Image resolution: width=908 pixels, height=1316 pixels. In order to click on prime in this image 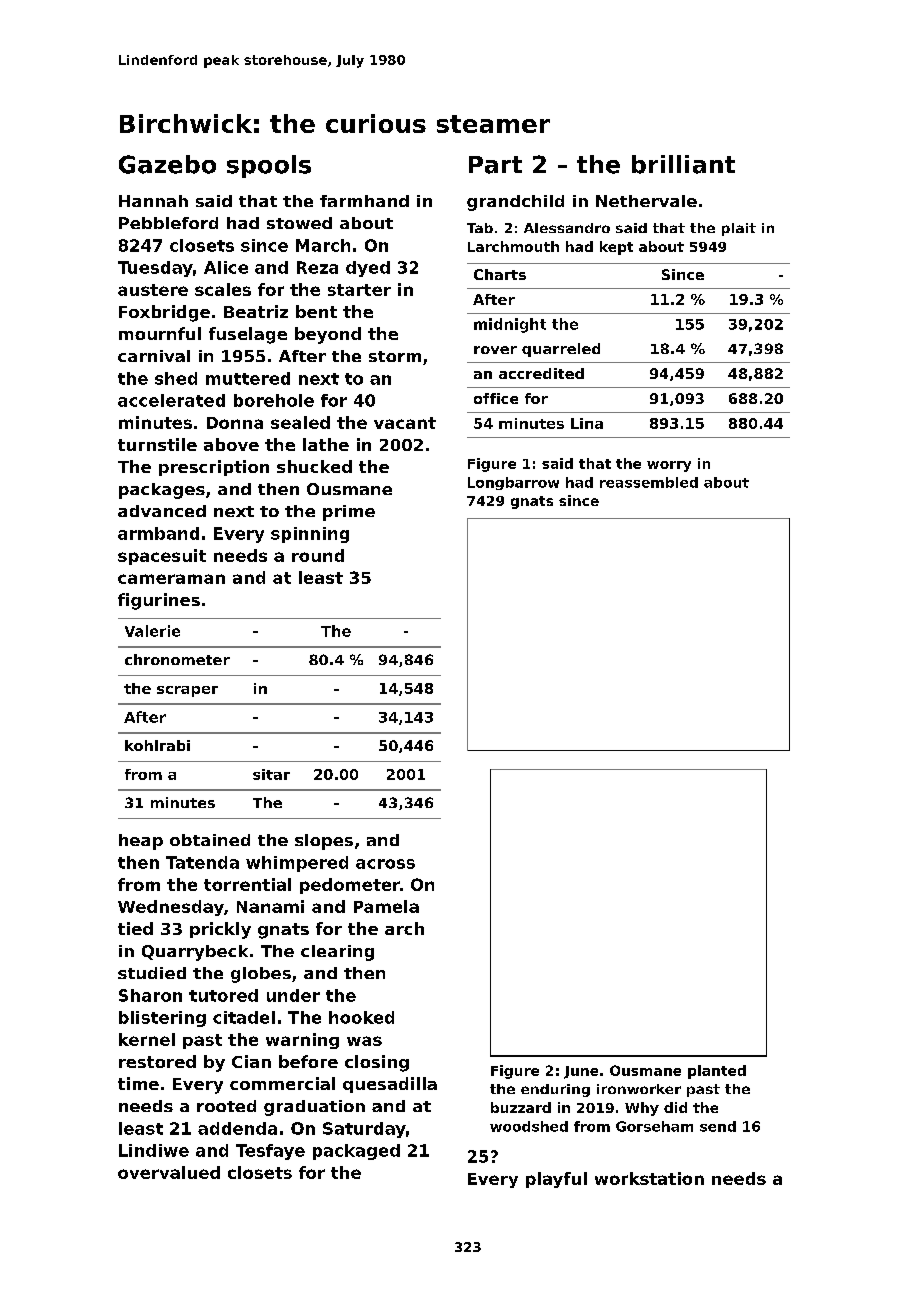, I will do `click(349, 513)`.
